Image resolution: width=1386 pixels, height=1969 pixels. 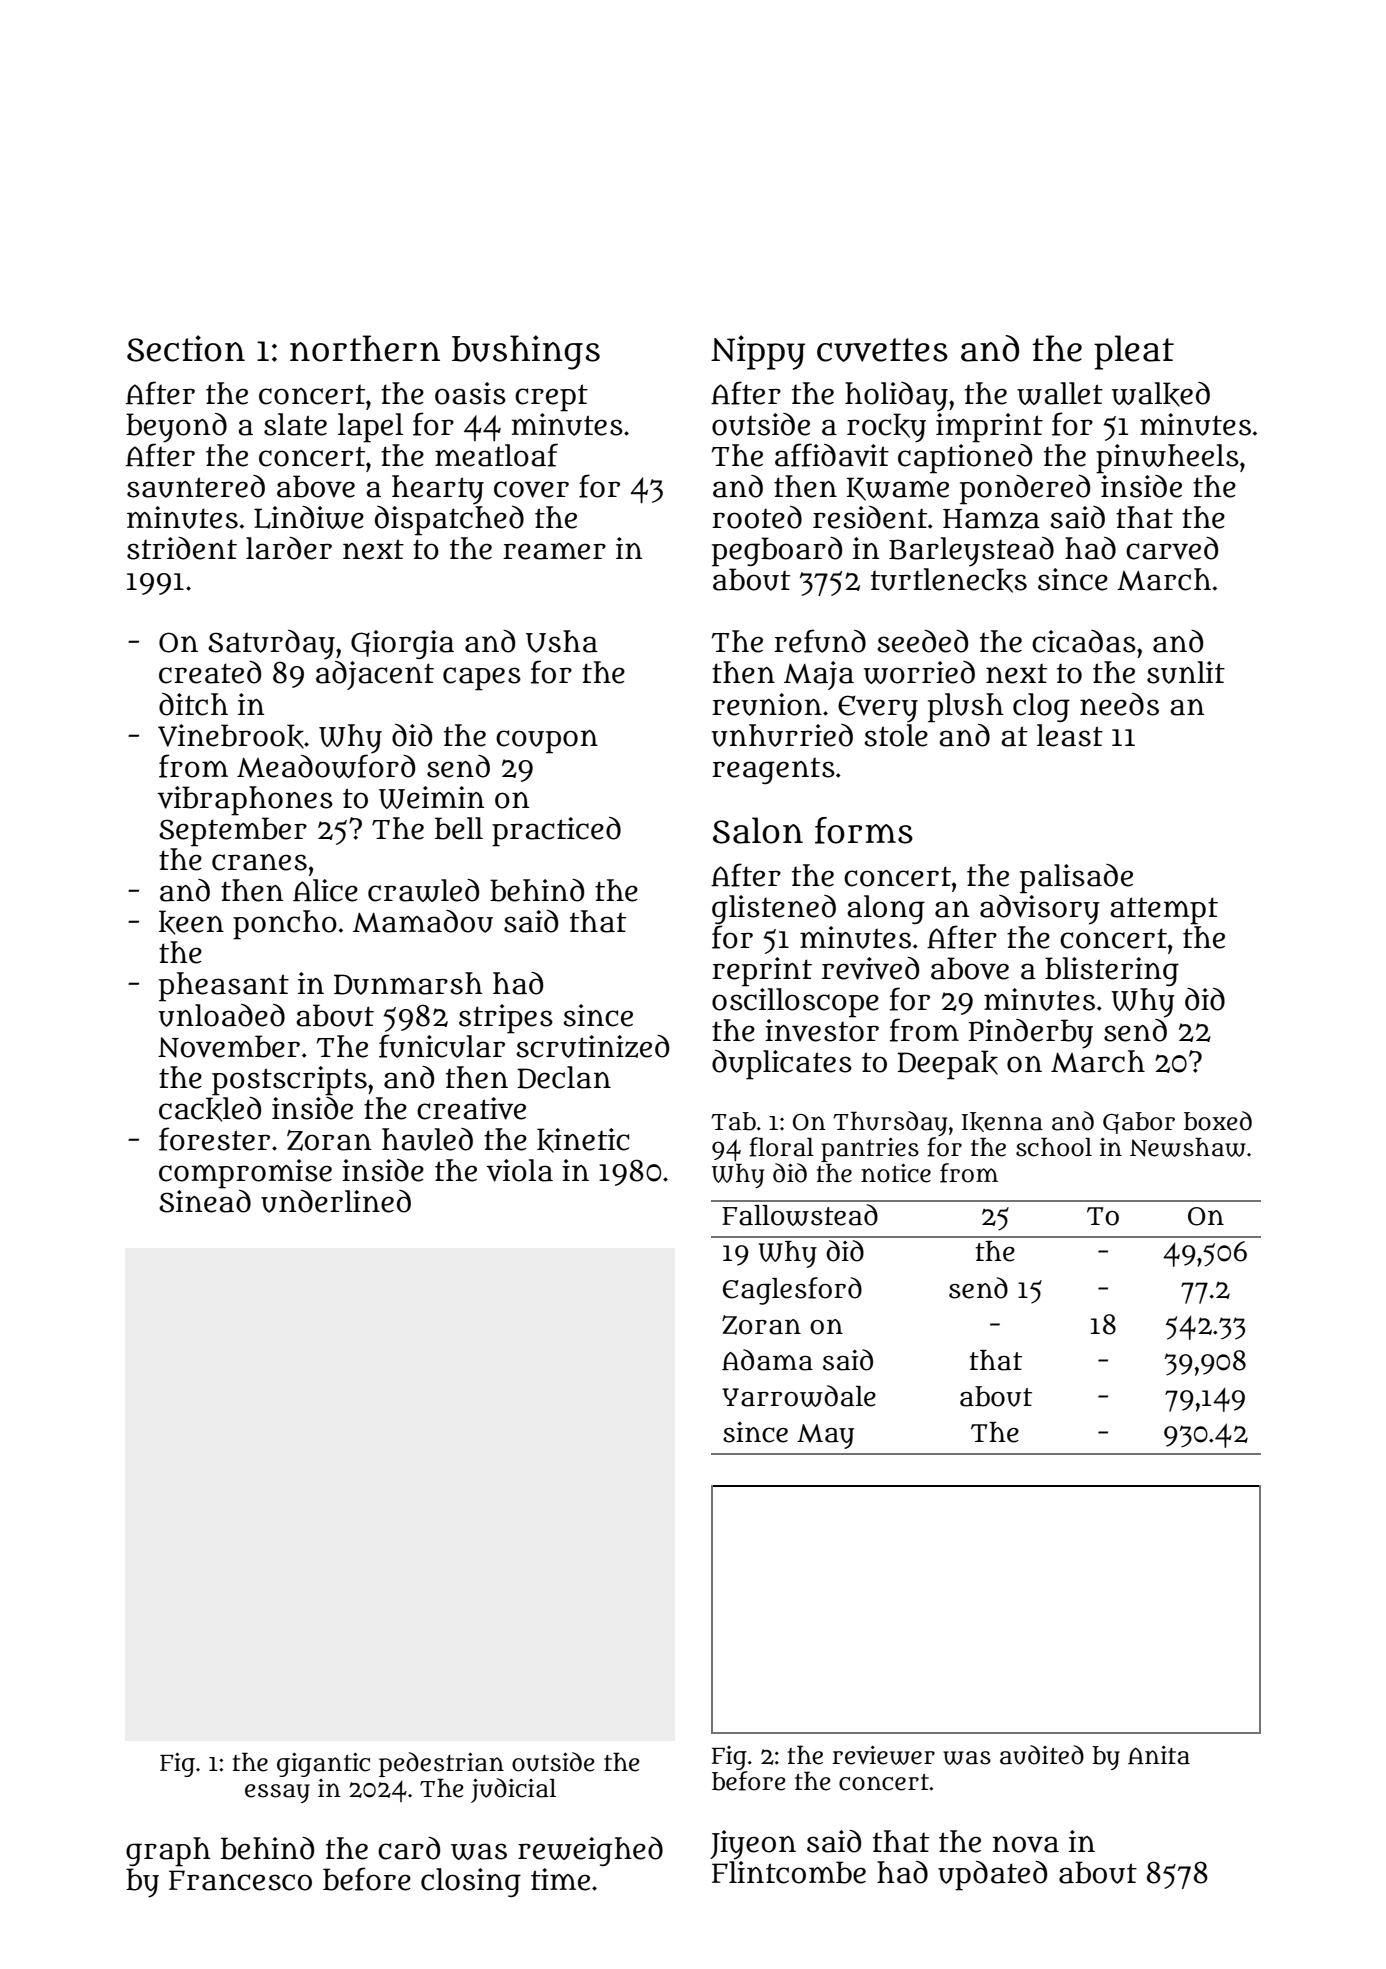 What do you see at coordinates (323, 1765) in the screenshot?
I see `gigantic` at bounding box center [323, 1765].
